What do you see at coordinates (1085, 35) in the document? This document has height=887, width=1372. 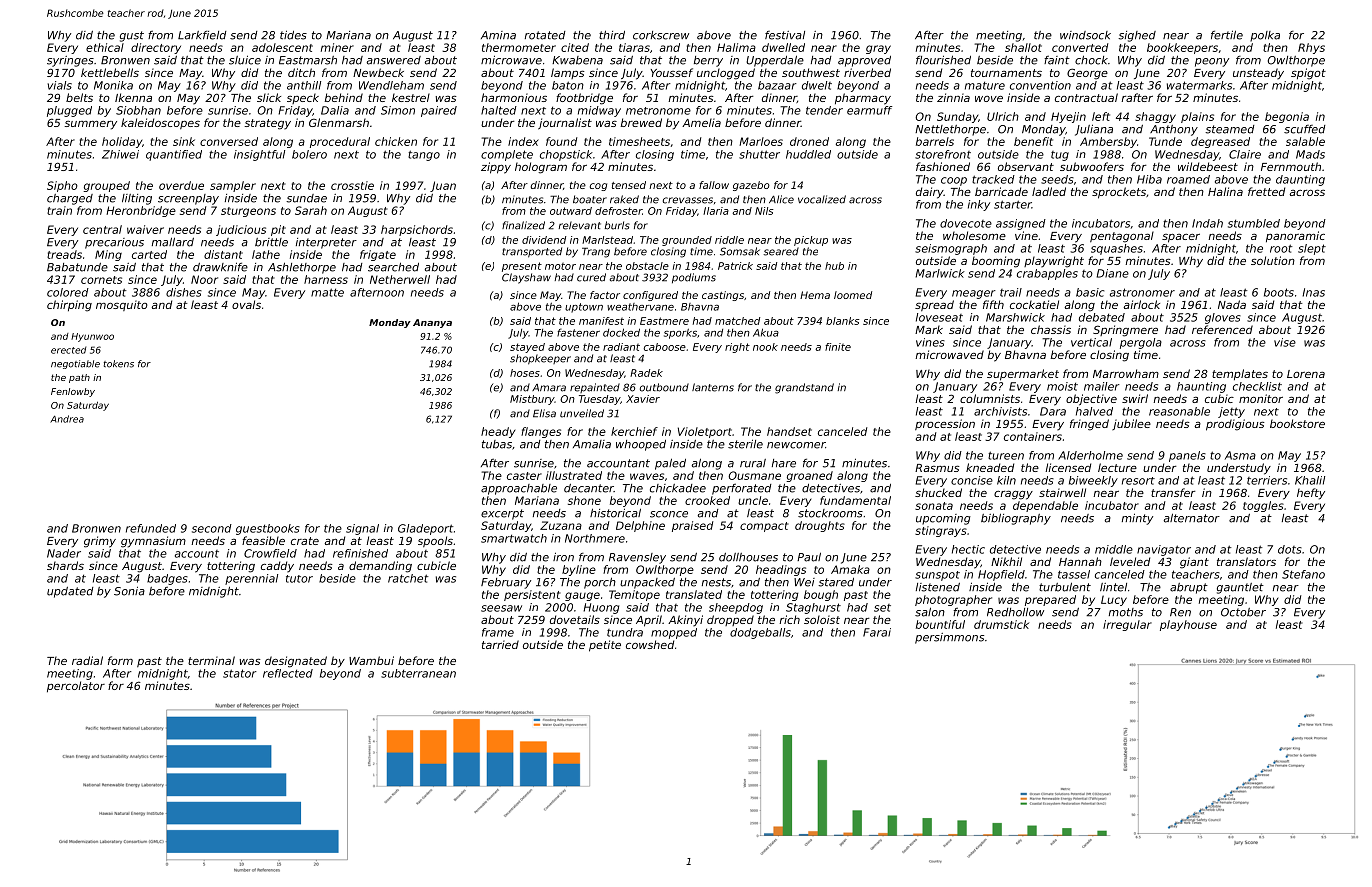 I see `windsock` at bounding box center [1085, 35].
